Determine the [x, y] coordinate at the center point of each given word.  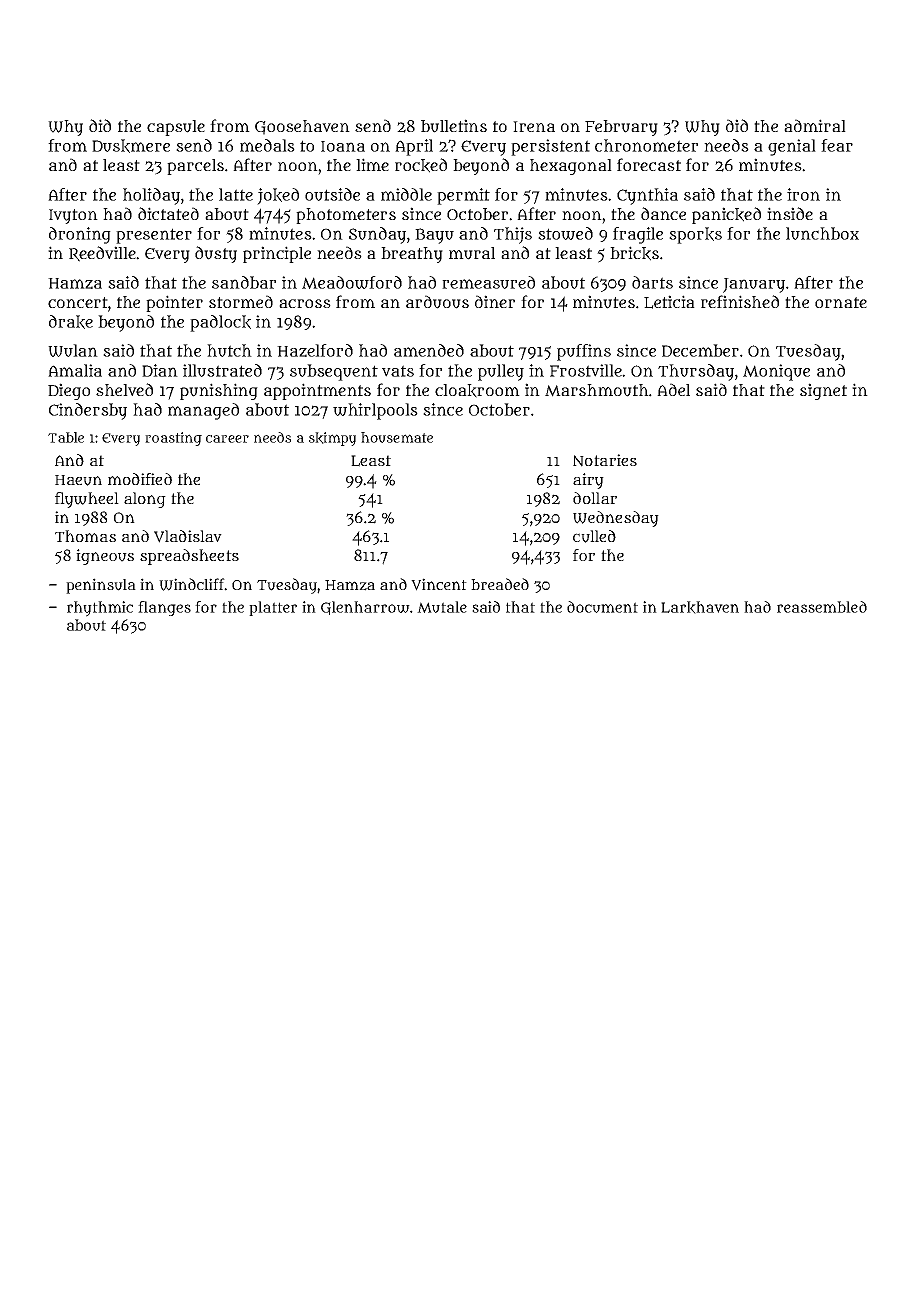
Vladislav [188, 536]
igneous [105, 557]
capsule [176, 128]
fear [837, 145]
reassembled [822, 607]
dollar [595, 498]
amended [429, 350]
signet [823, 391]
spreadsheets [189, 557]
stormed [241, 301]
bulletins [454, 126]
